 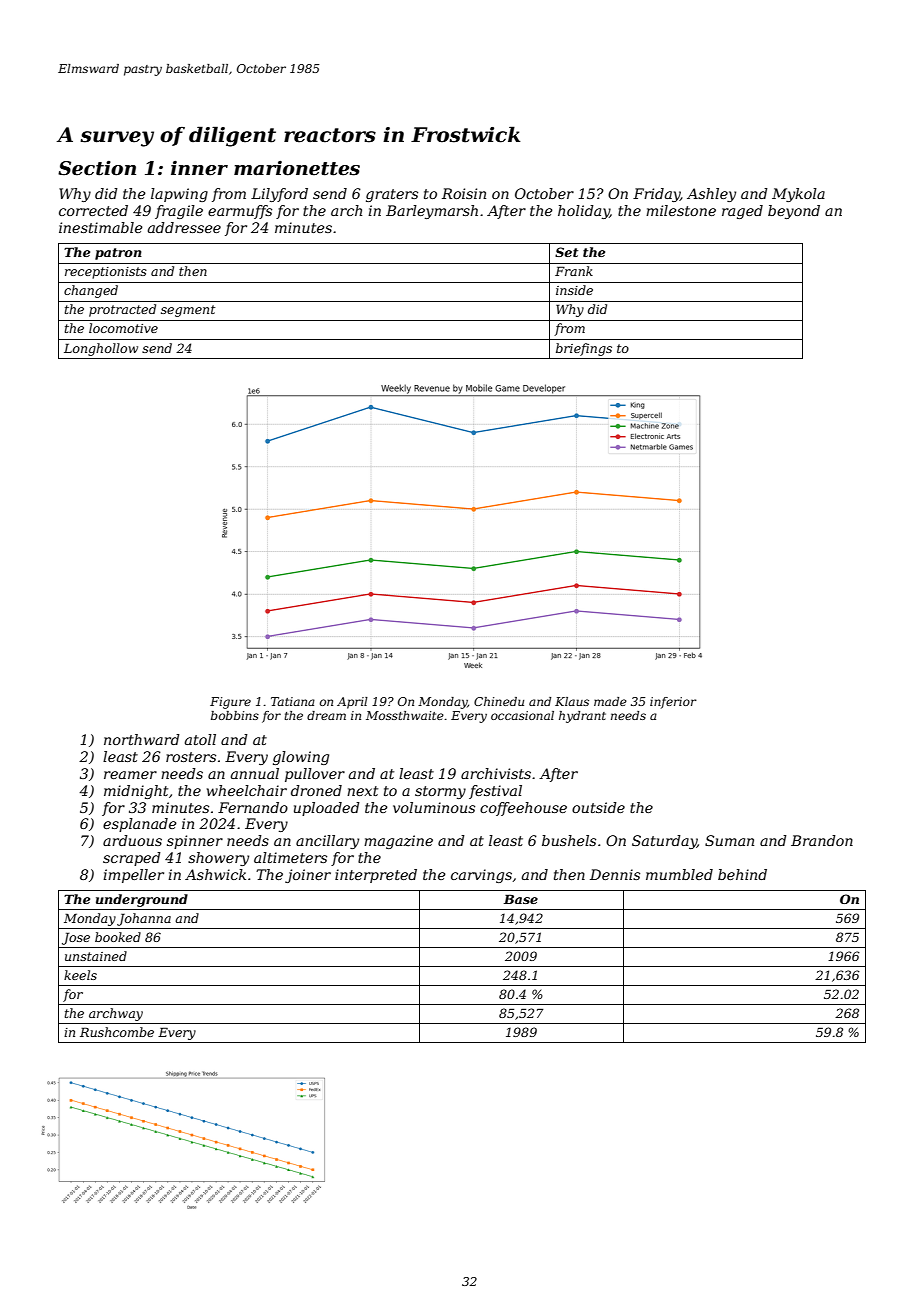 I want to click on next, so click(x=362, y=791).
